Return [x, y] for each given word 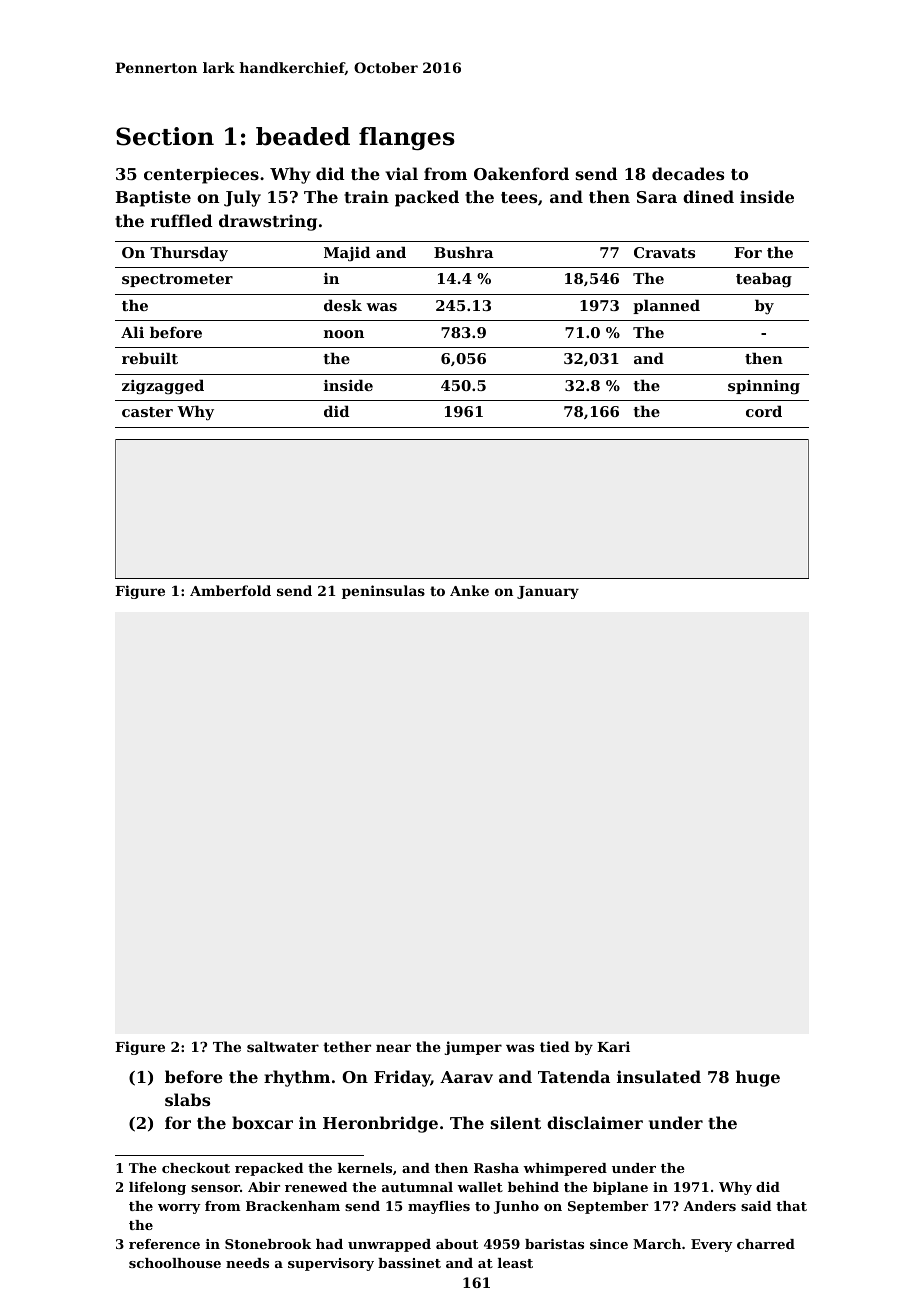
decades [688, 173]
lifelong [157, 1188]
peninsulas [383, 592]
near [393, 1048]
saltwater [283, 1046]
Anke [469, 590]
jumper [473, 1048]
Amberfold [230, 590]
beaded [303, 136]
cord [764, 411]
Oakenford [521, 173]
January [548, 592]
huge [758, 1078]
